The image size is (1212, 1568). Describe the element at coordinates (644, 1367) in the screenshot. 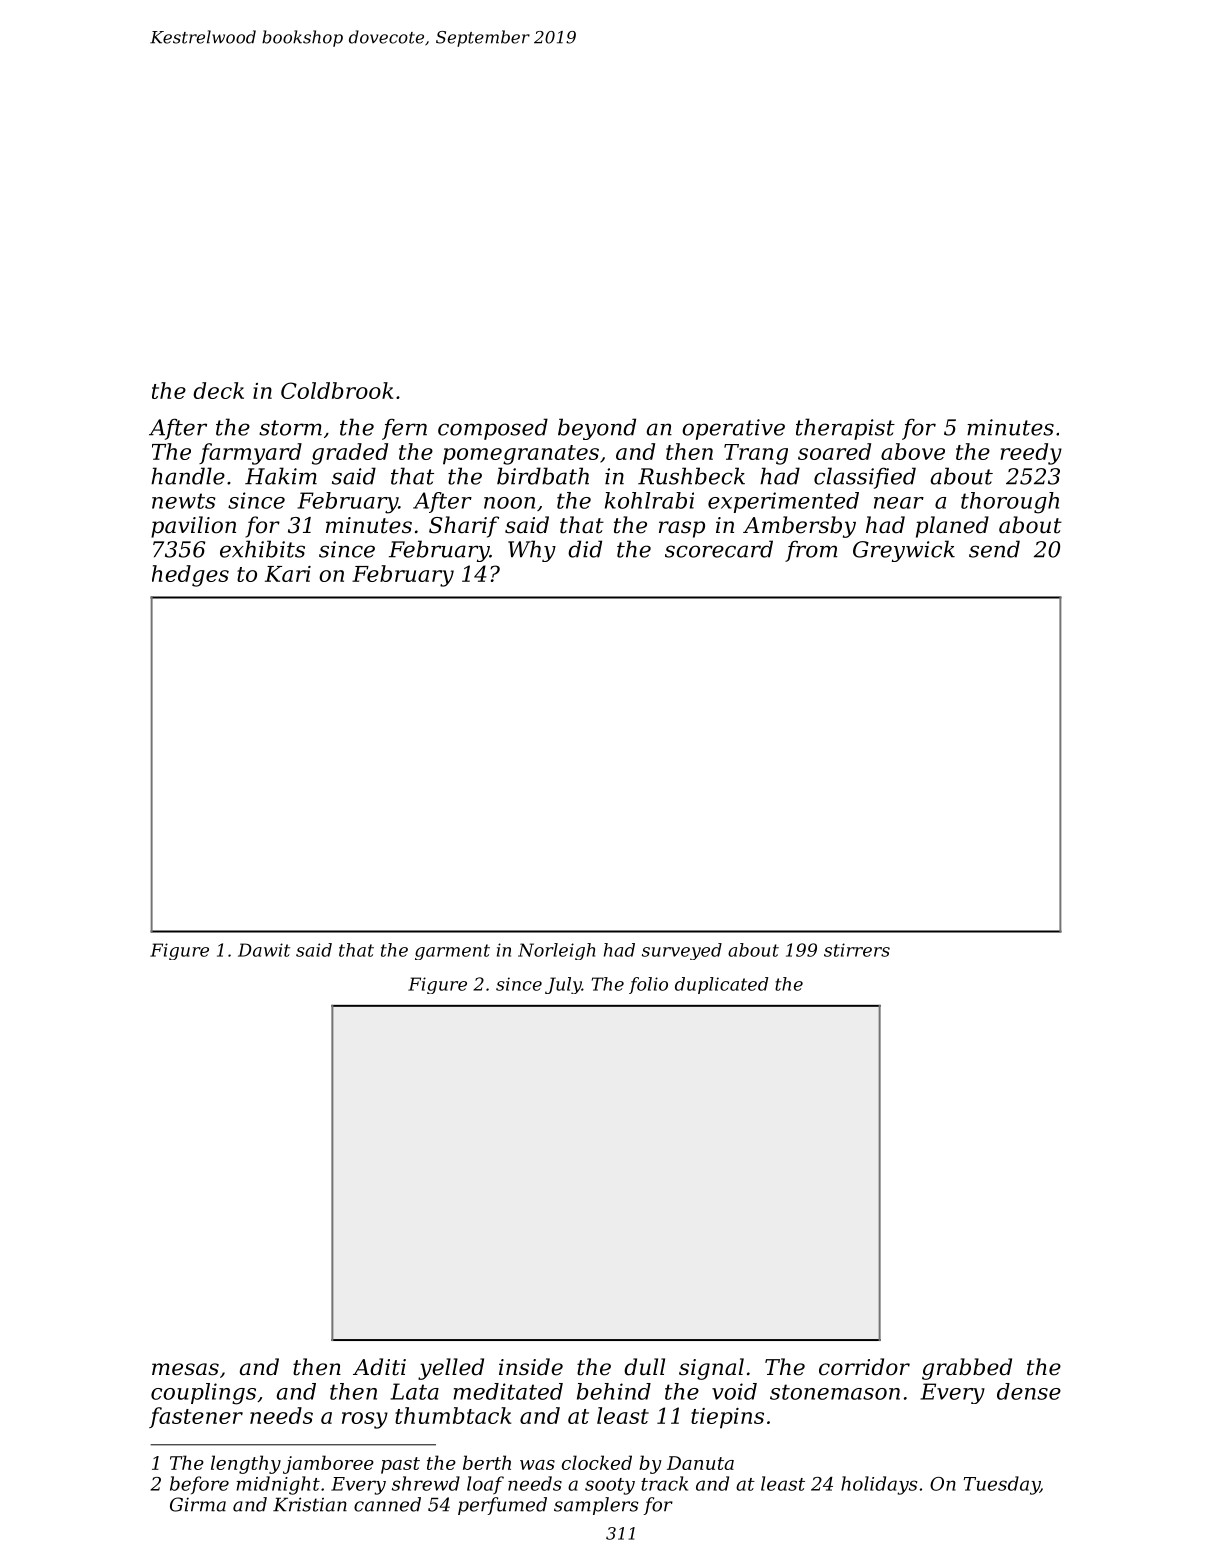

I see `dull` at that location.
